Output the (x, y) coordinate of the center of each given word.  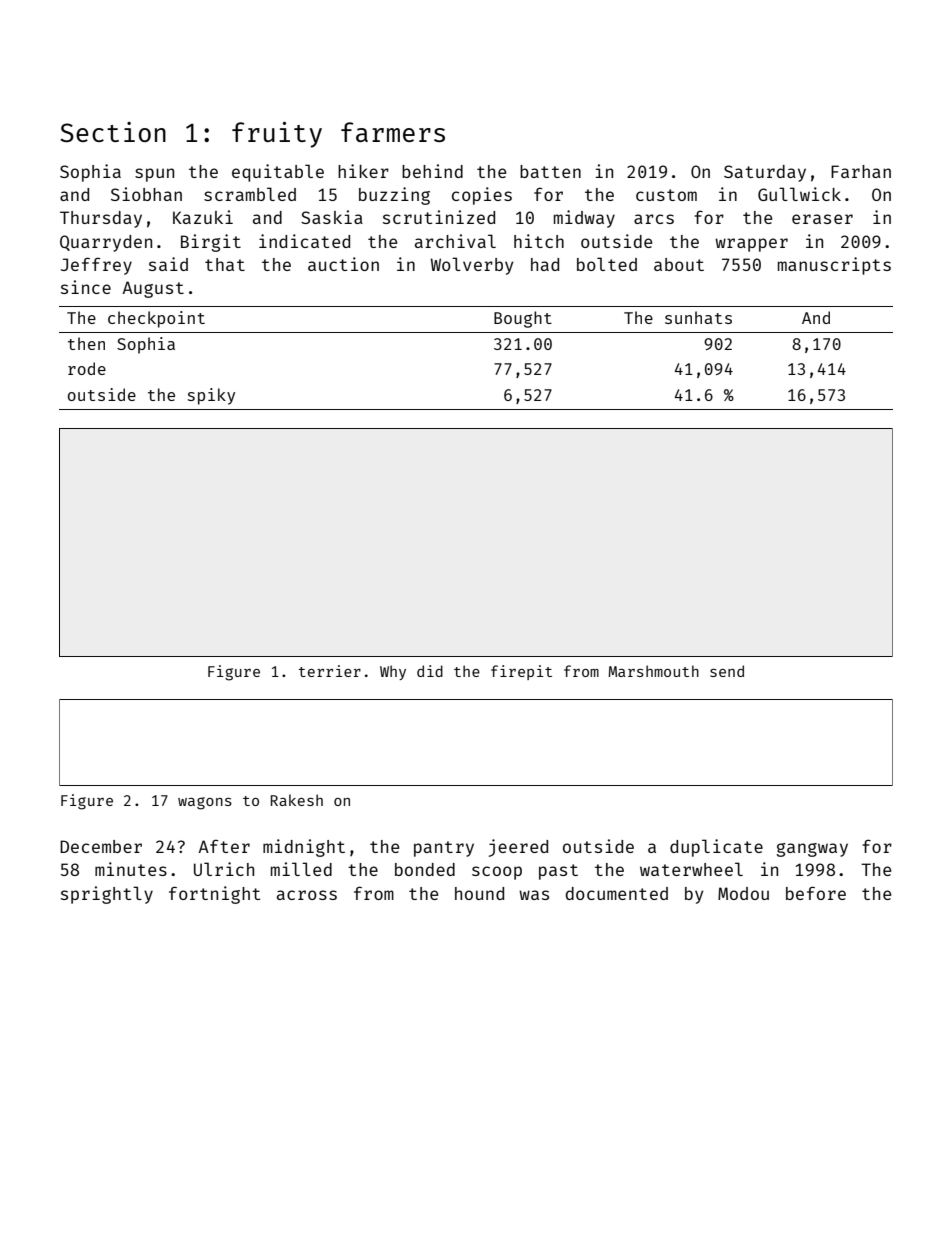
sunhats (698, 317)
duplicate (716, 848)
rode (87, 368)
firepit (521, 672)
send (727, 671)
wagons (205, 803)
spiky (211, 396)
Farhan (861, 171)
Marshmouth (653, 671)
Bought (523, 319)
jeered (518, 848)
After (224, 846)
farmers (393, 132)
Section (113, 132)
